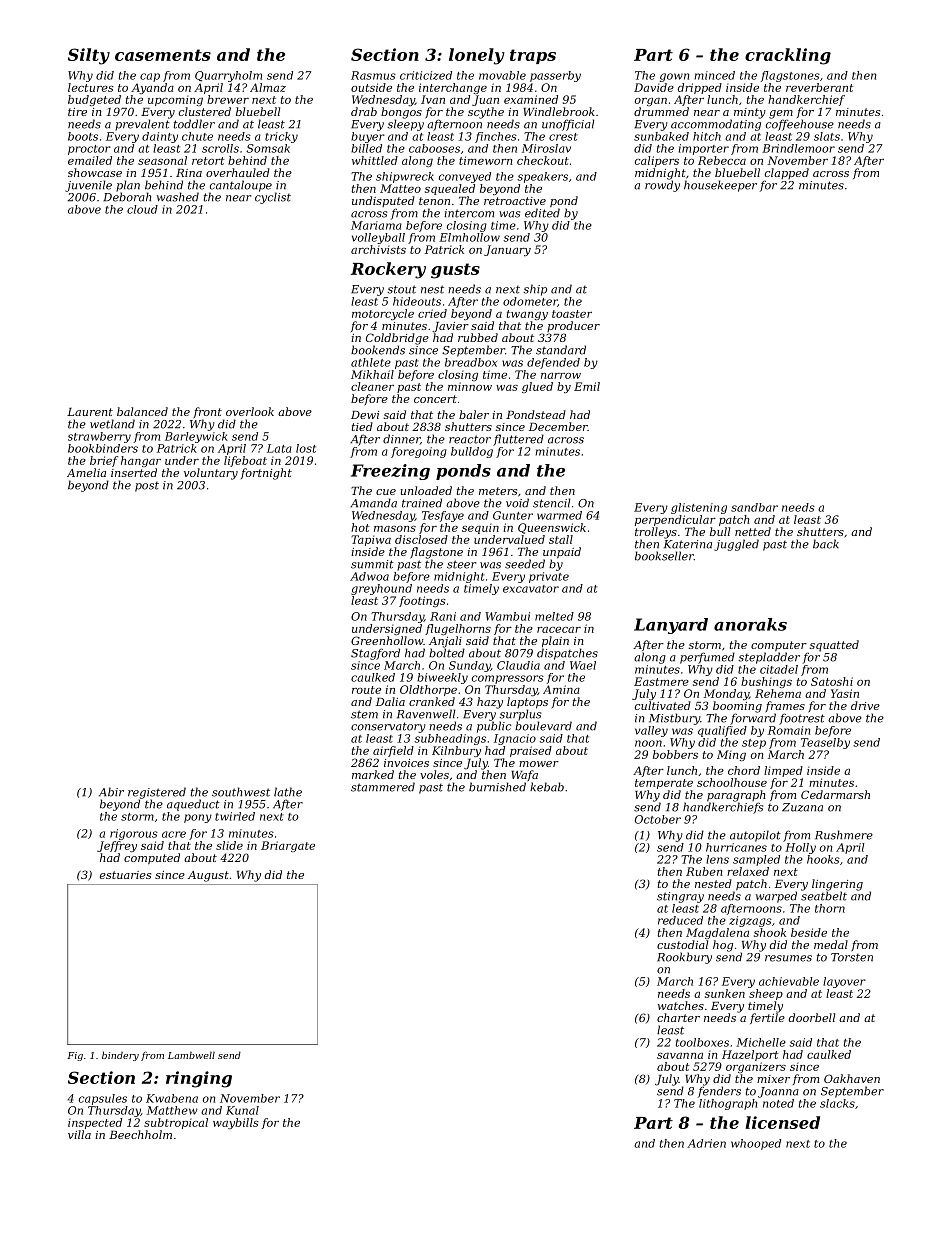 Image resolution: width=952 pixels, height=1233 pixels. Describe the element at coordinates (661, 681) in the page. I see `Eastmere` at that location.
